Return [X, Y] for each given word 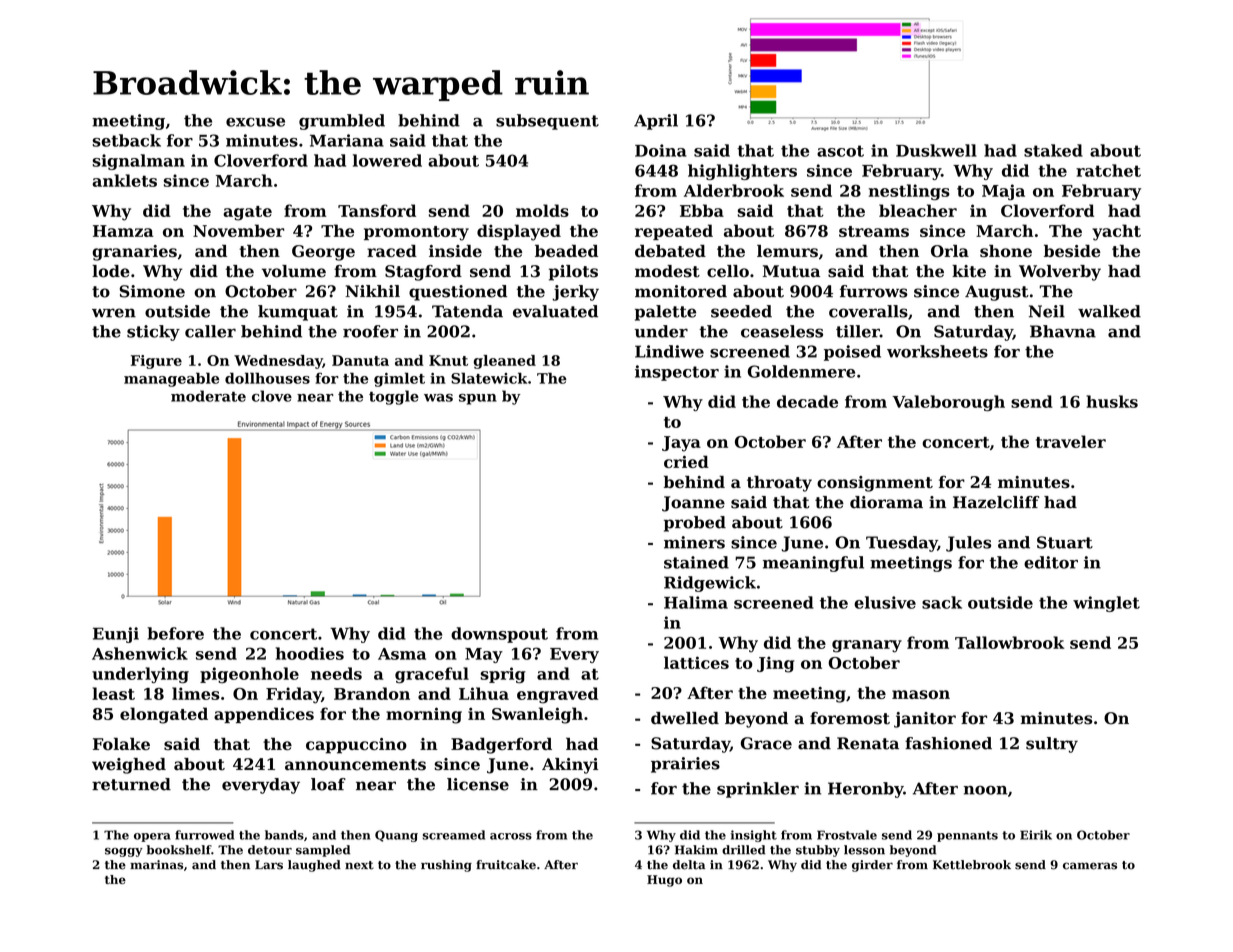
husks [1112, 401]
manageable [171, 379]
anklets [124, 180]
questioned [458, 293]
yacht [1116, 232]
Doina [661, 150]
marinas [156, 865]
